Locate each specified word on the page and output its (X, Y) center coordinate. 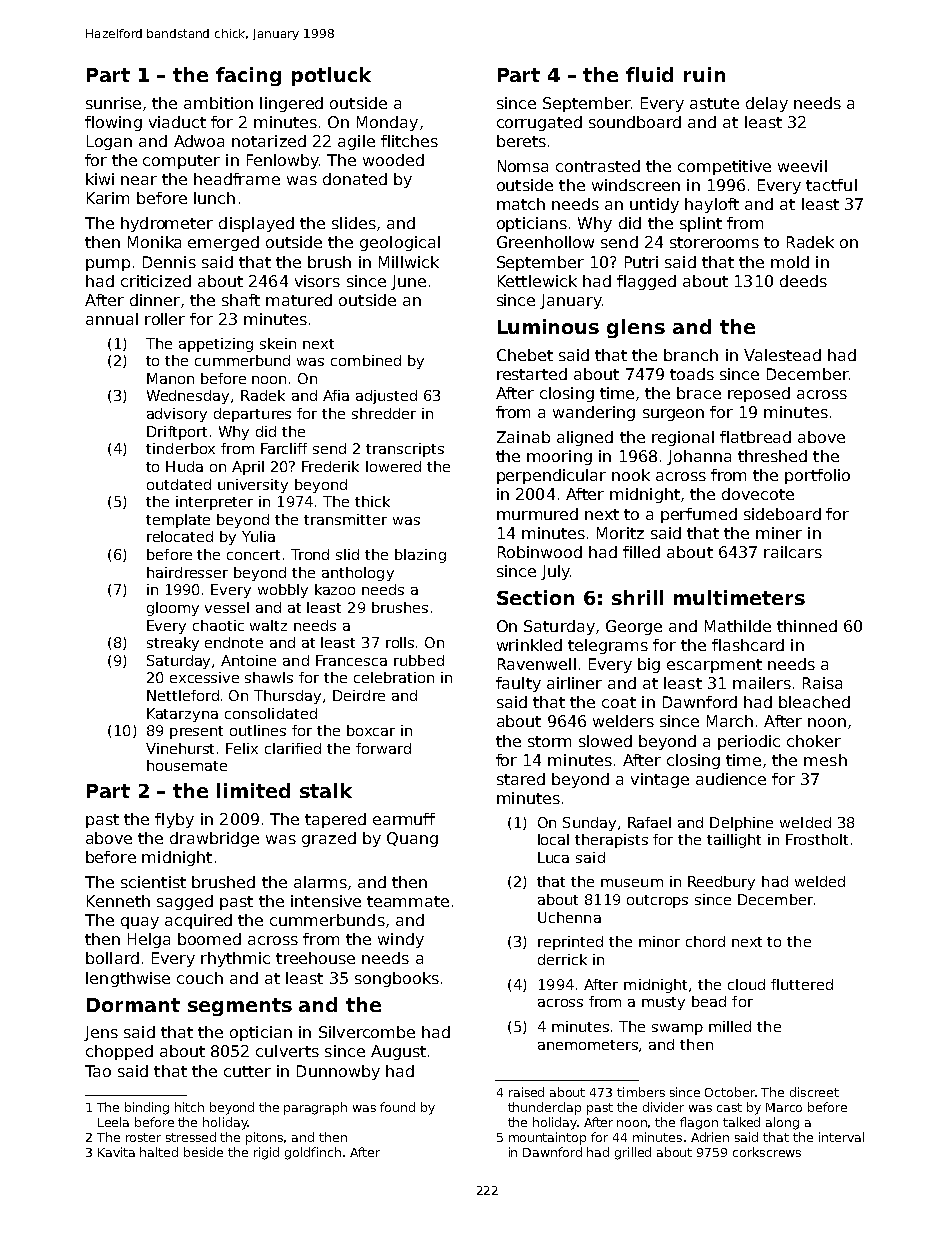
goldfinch (313, 1153)
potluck (331, 76)
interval (841, 1137)
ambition (218, 103)
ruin (704, 74)
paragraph (315, 1108)
